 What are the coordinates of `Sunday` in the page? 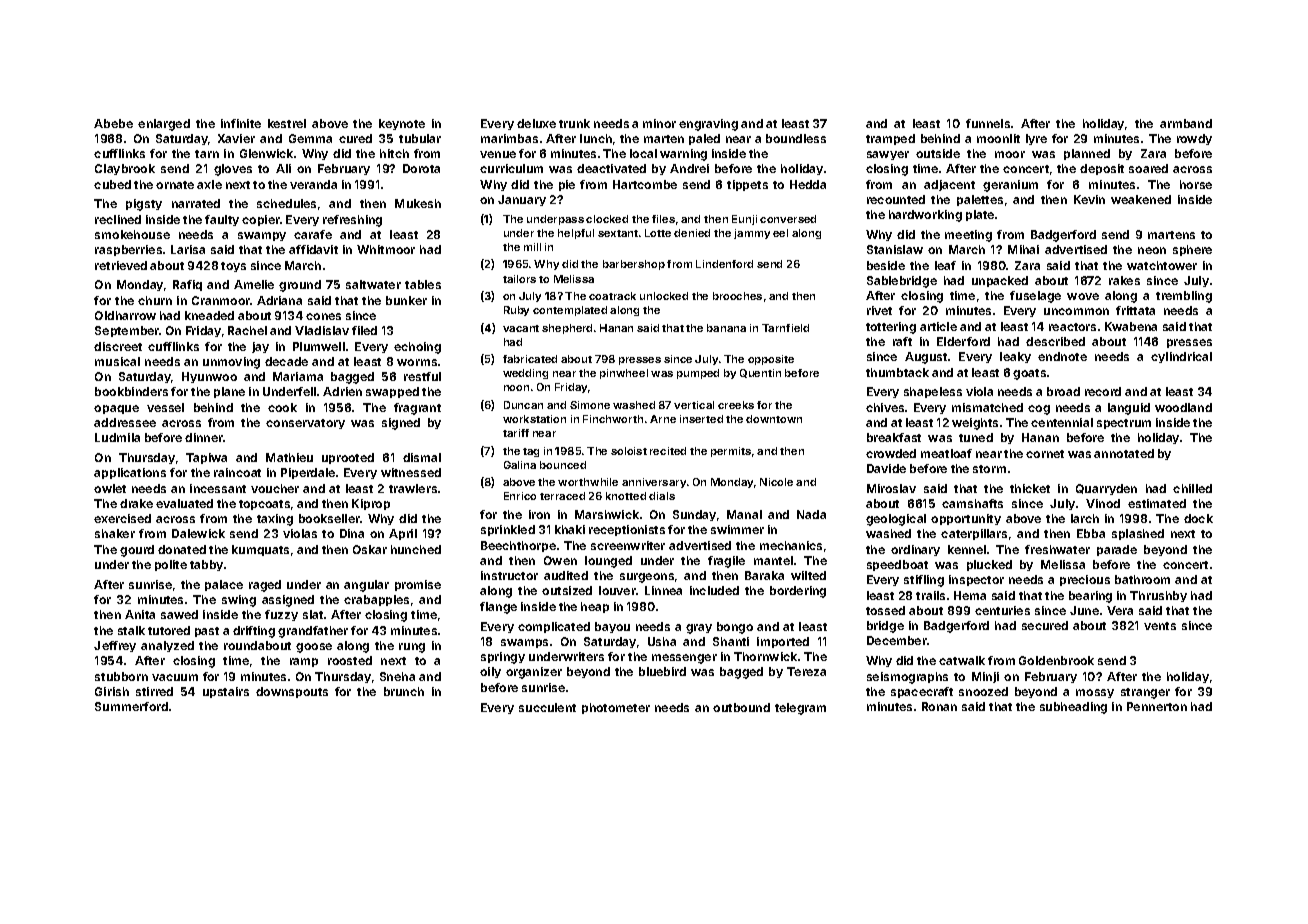 It's located at (694, 515).
